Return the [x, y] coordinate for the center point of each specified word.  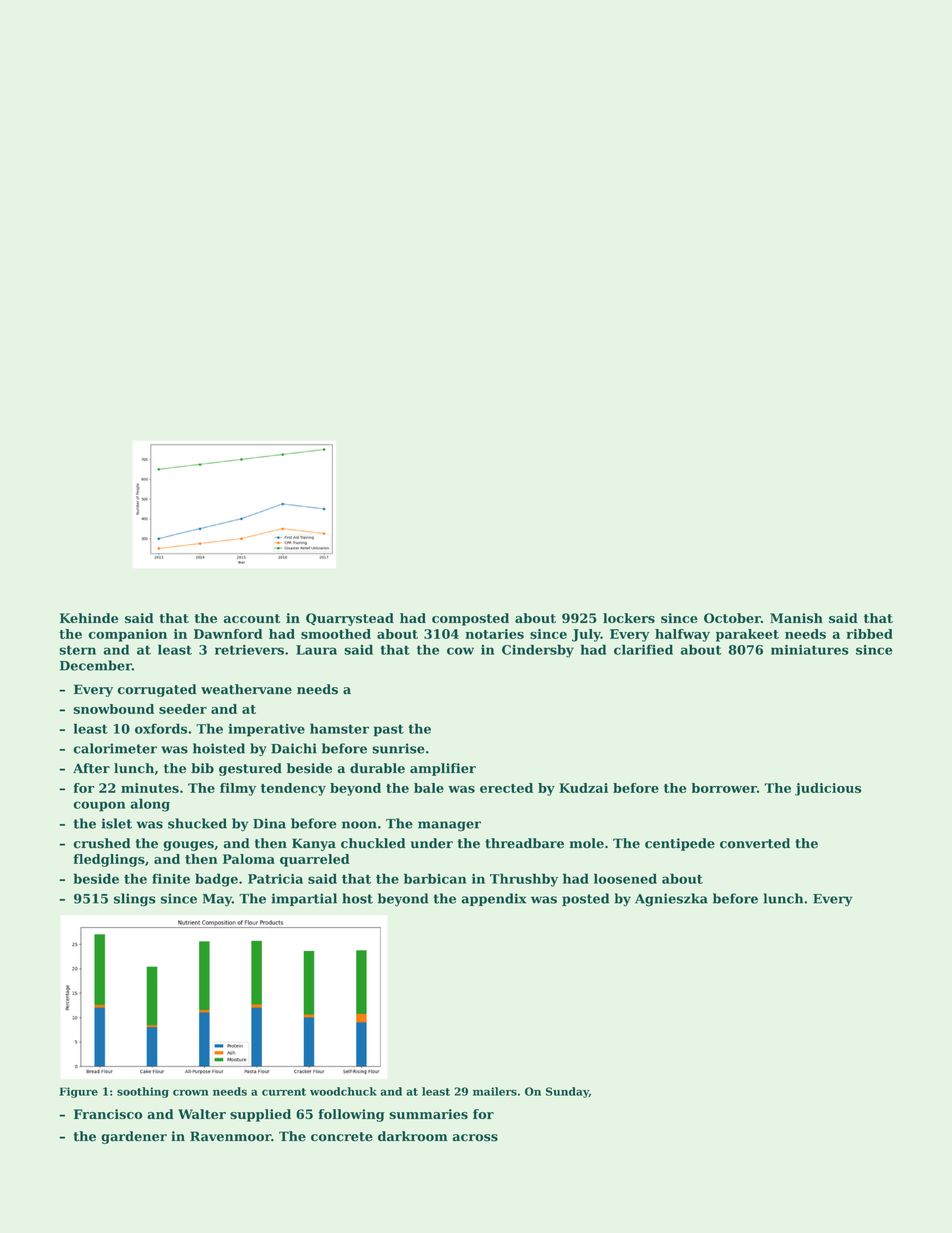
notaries [494, 634]
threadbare [524, 843]
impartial [304, 899]
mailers [495, 1091]
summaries [428, 1114]
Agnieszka [671, 900]
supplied [260, 1115]
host [357, 898]
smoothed [336, 634]
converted [755, 843]
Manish [796, 618]
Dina [269, 823]
